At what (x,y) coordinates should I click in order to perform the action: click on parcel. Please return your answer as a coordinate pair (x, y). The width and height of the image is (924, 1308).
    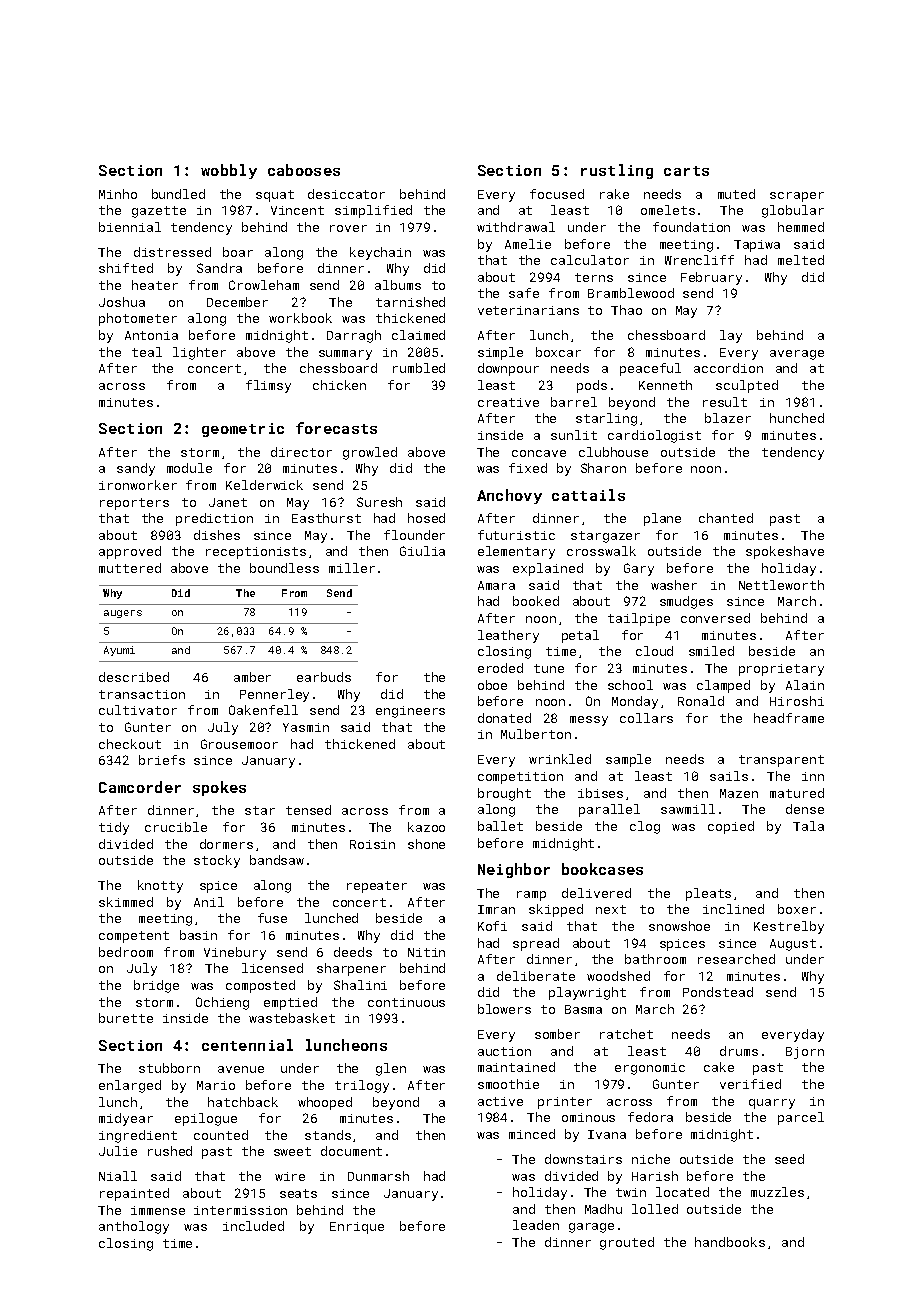
    Looking at the image, I should click on (801, 1118).
